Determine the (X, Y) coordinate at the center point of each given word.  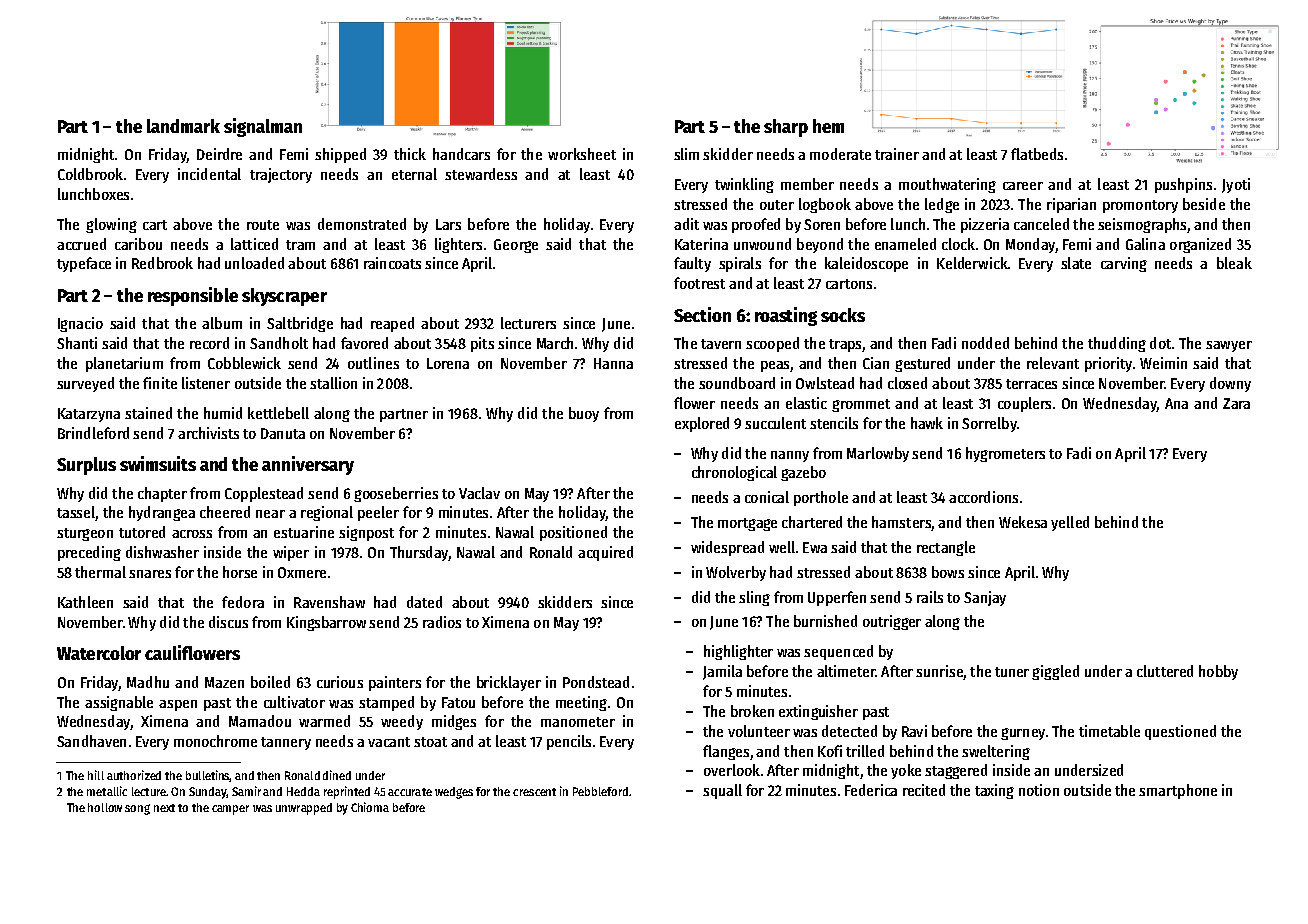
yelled (1070, 523)
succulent (775, 423)
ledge (942, 205)
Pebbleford (600, 791)
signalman (263, 127)
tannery (286, 743)
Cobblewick (244, 363)
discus (228, 622)
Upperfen (837, 598)
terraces (1031, 384)
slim (686, 154)
